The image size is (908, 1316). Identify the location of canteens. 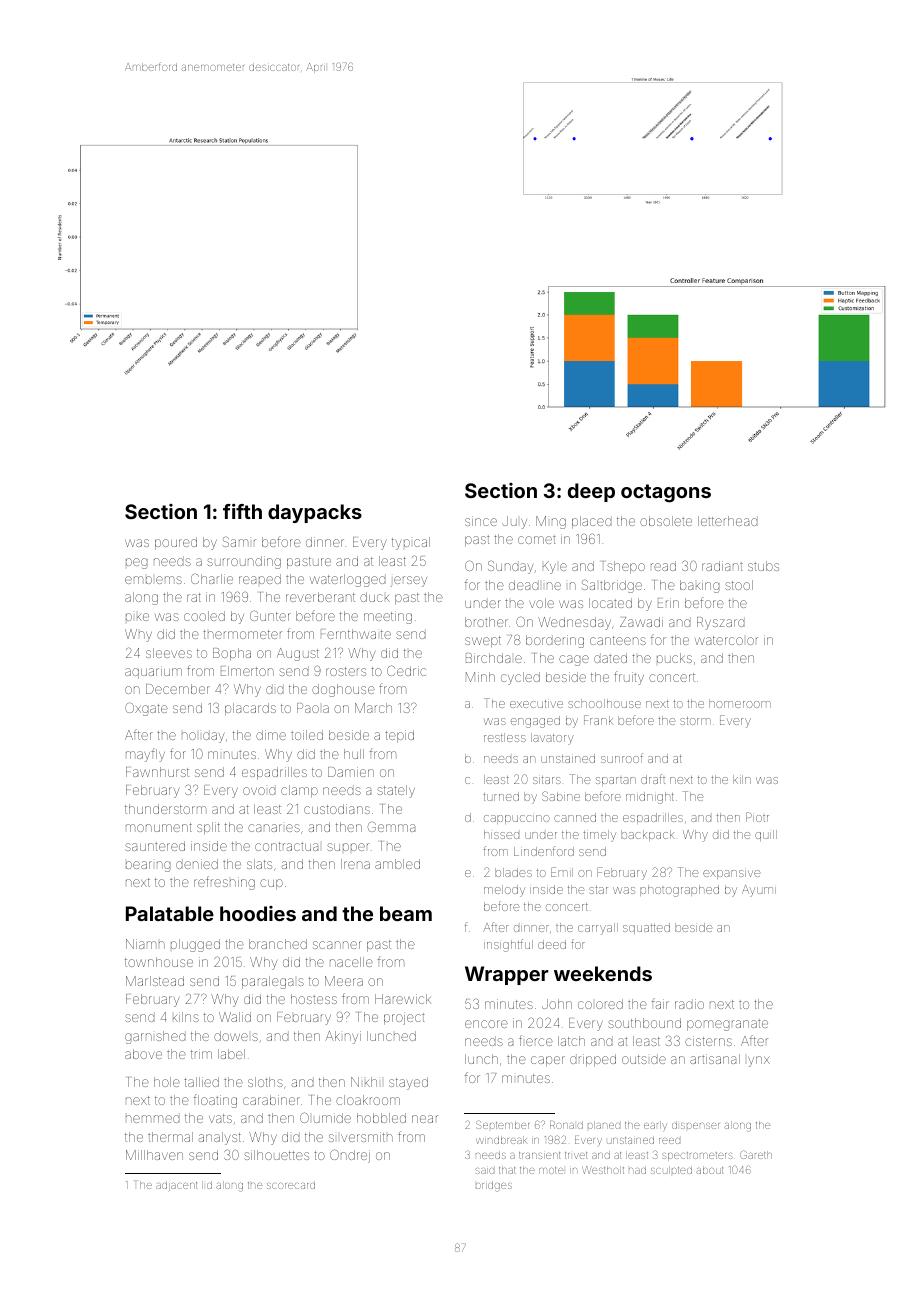
(618, 640).
